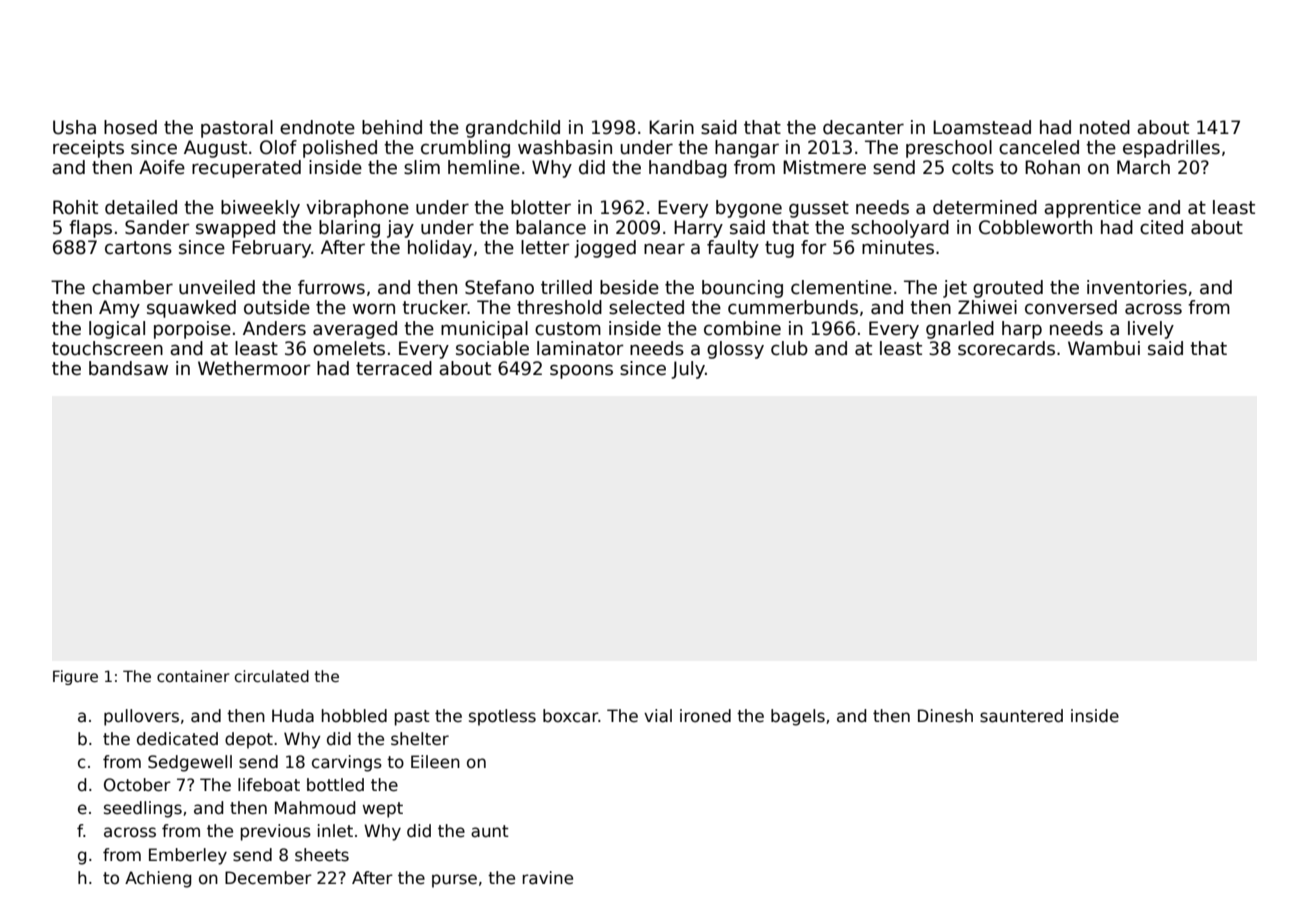  Describe the element at coordinates (513, 129) in the screenshot. I see `grandchild` at that location.
